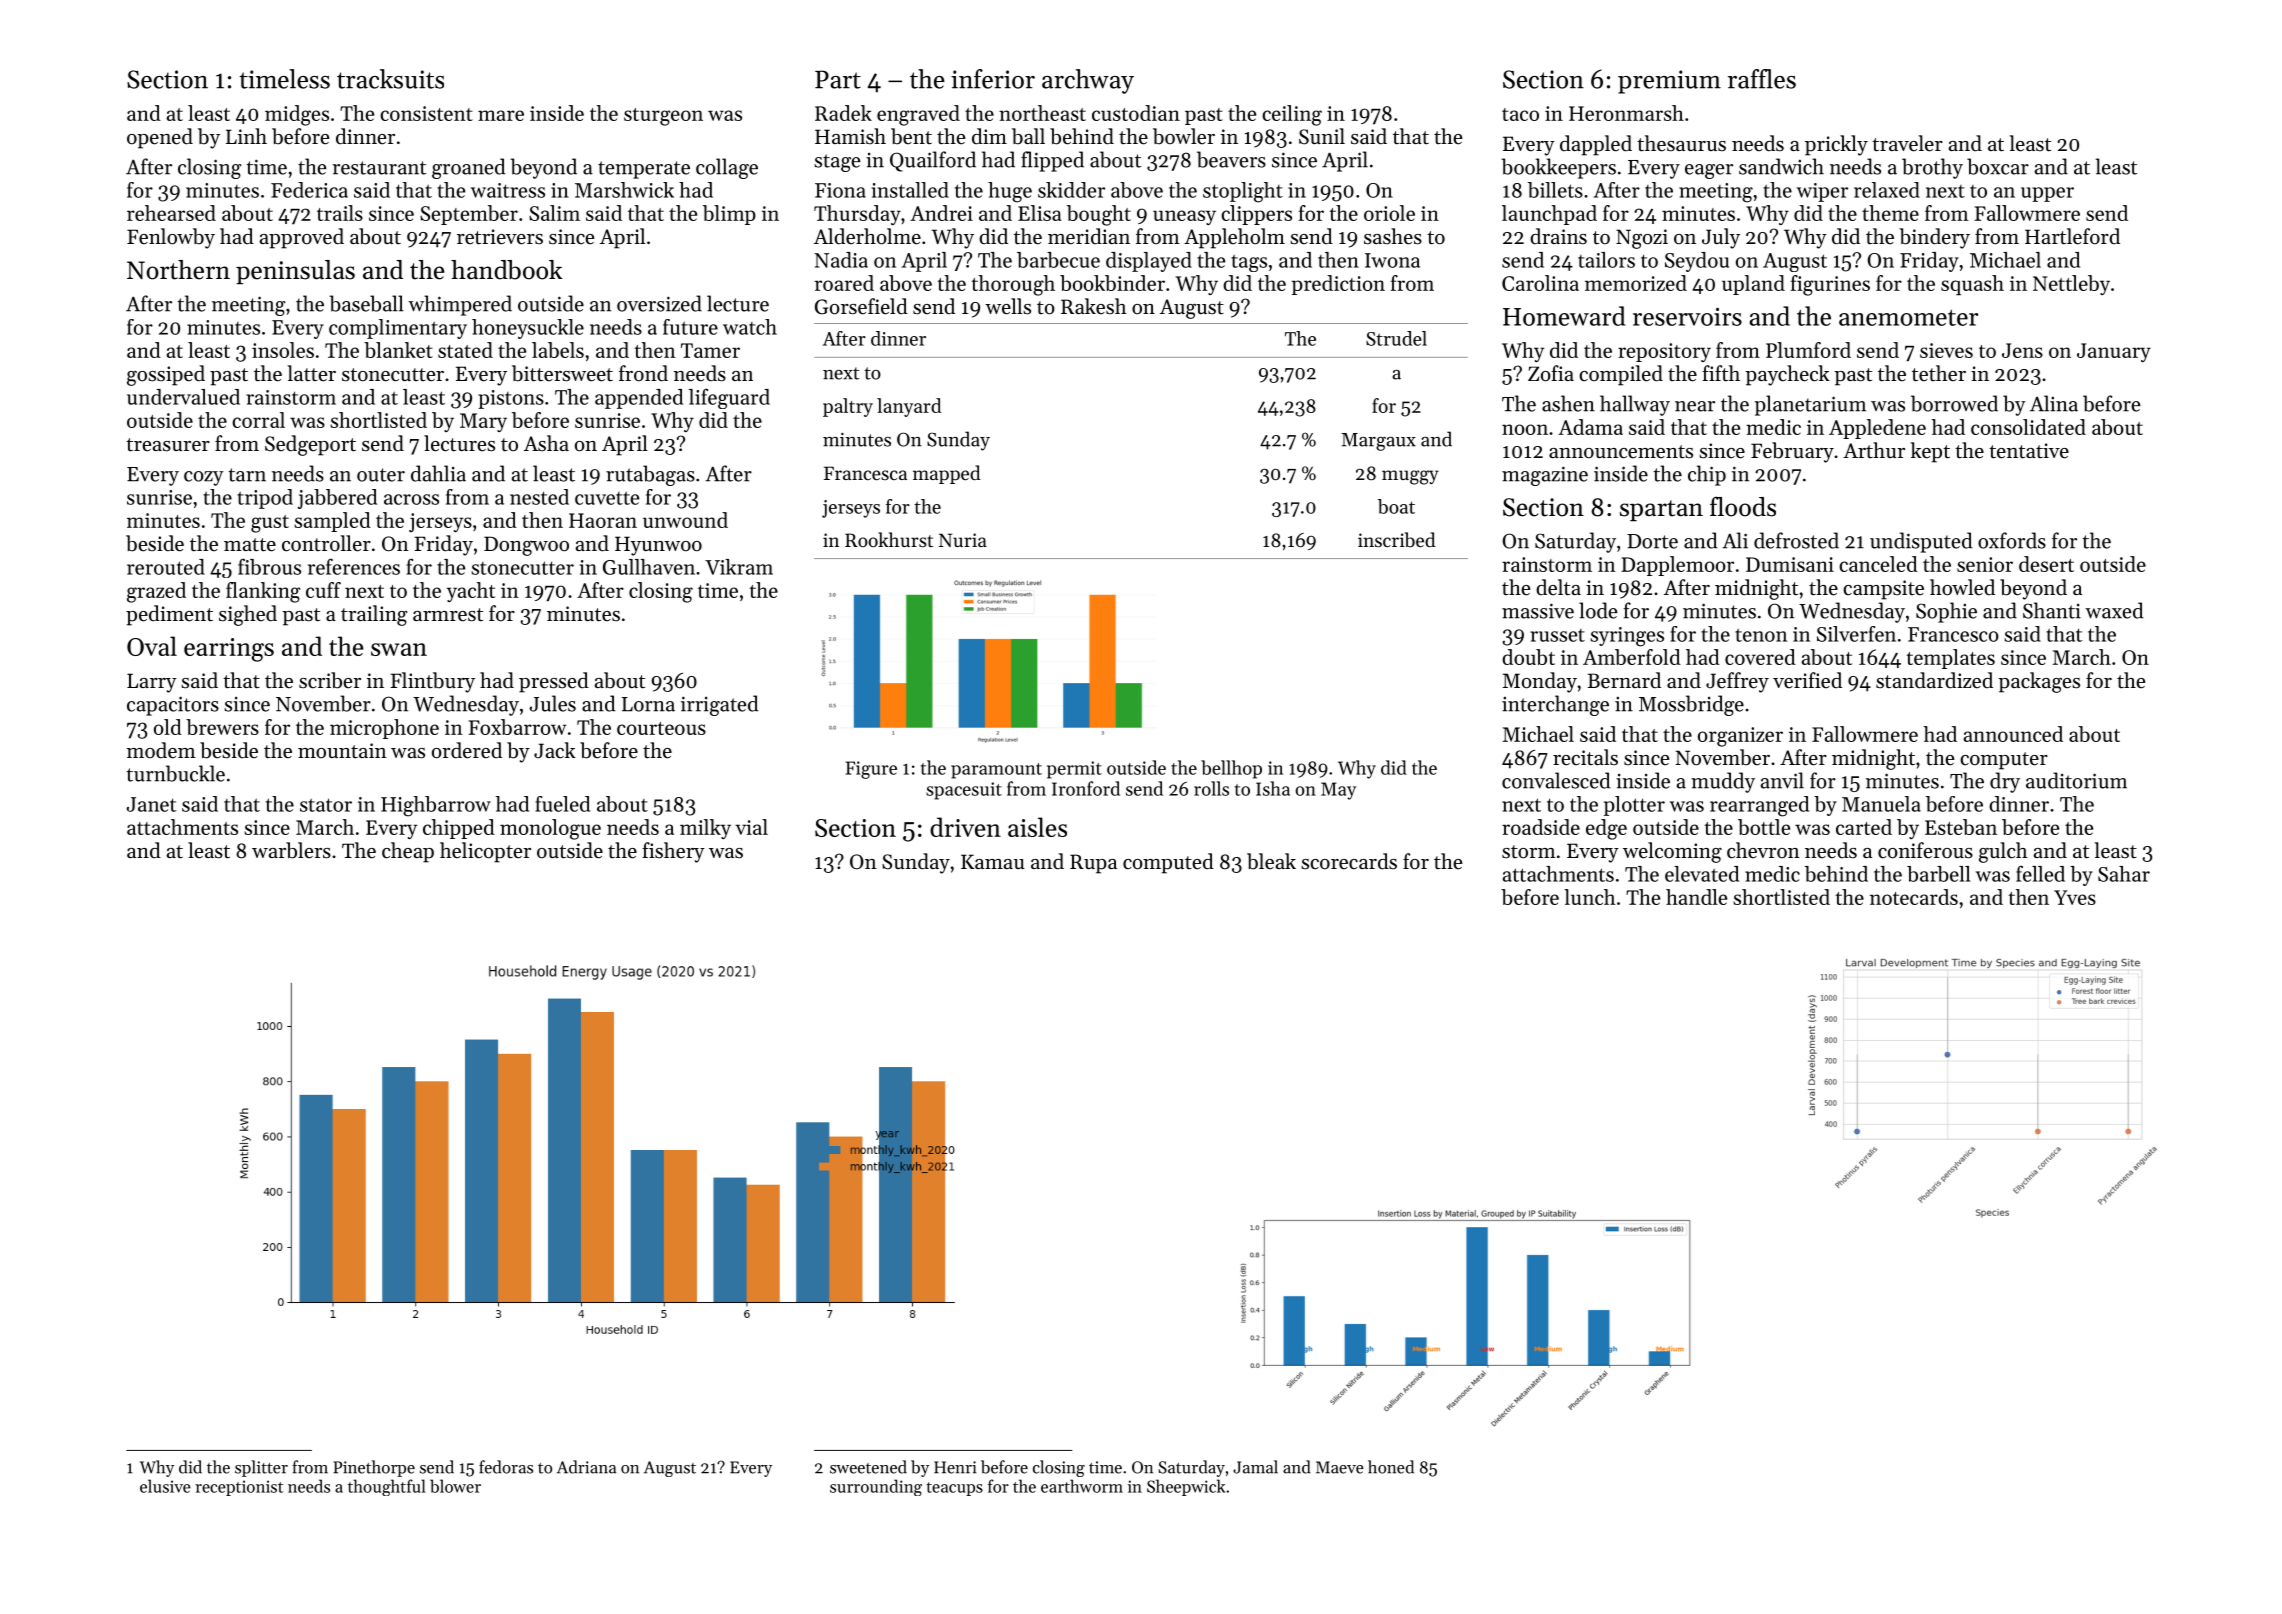 The width and height of the document is (2282, 1614). Describe the element at coordinates (2046, 564) in the document. I see `desert` at that location.
